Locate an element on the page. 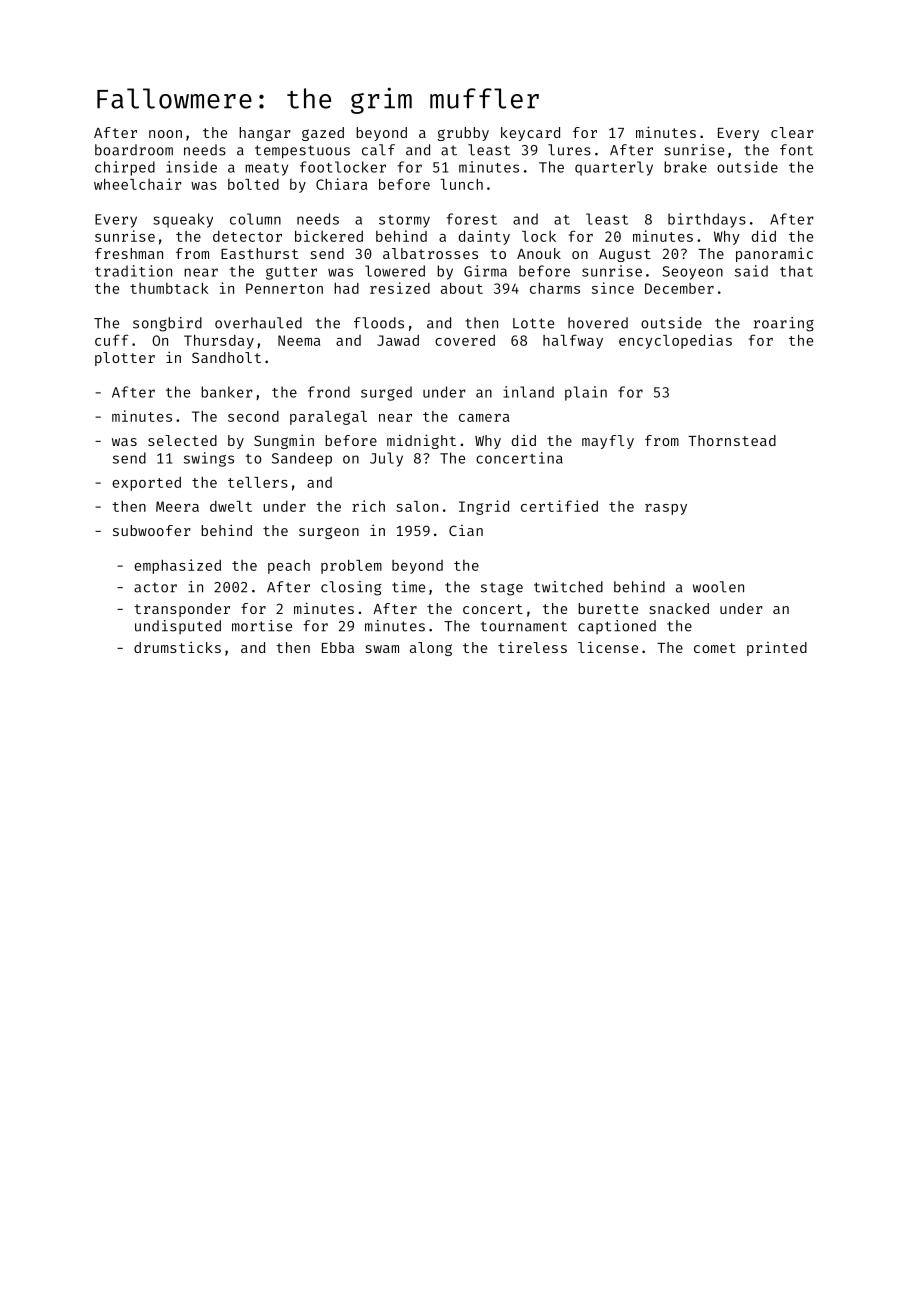  panoramic is located at coordinates (774, 255).
